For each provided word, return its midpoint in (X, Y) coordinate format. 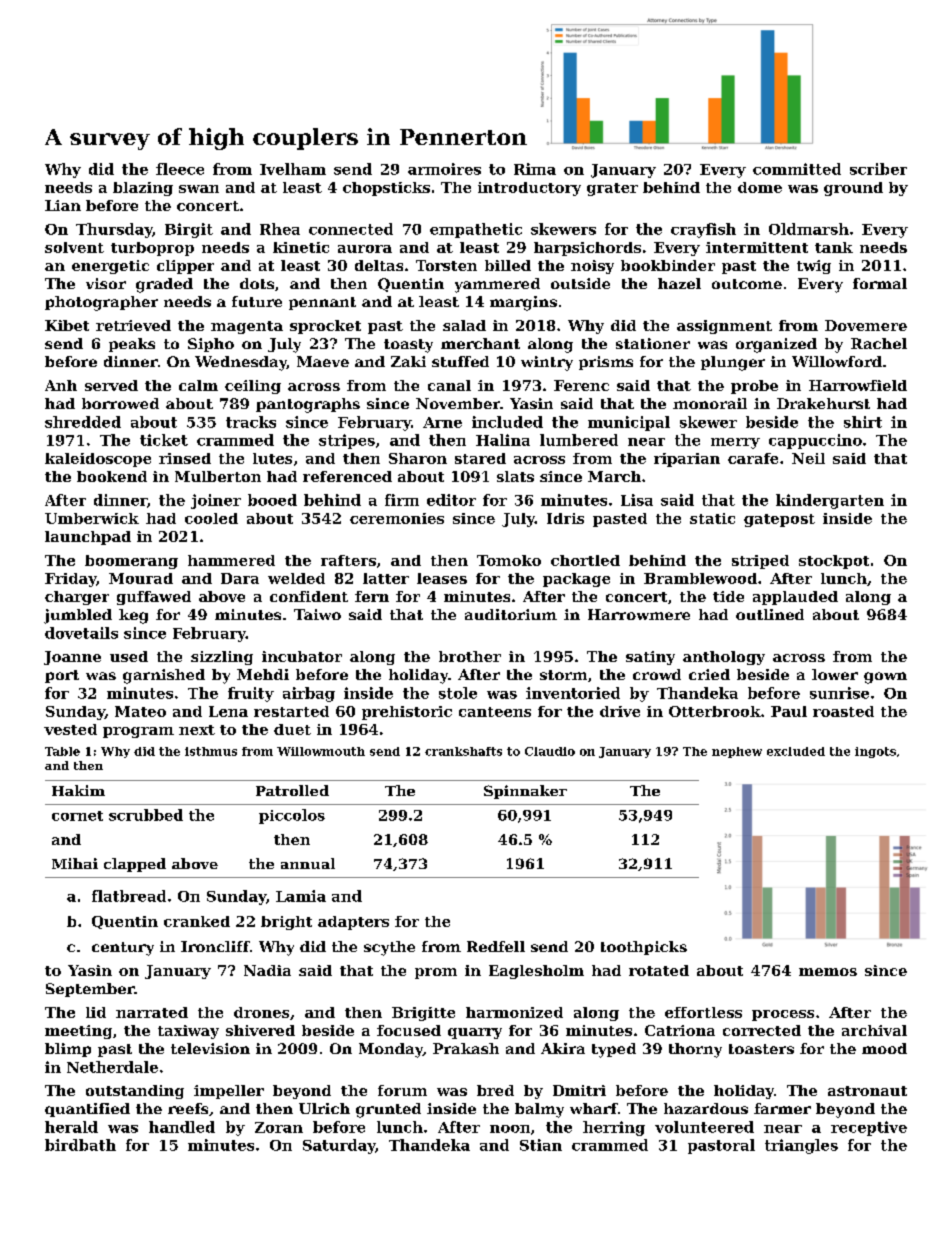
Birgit (189, 230)
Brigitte (423, 1014)
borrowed (120, 403)
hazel (679, 283)
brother (470, 656)
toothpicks (644, 948)
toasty (408, 346)
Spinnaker (525, 792)
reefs (188, 1108)
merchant (480, 343)
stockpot (834, 562)
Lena (228, 711)
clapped (135, 865)
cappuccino (815, 441)
